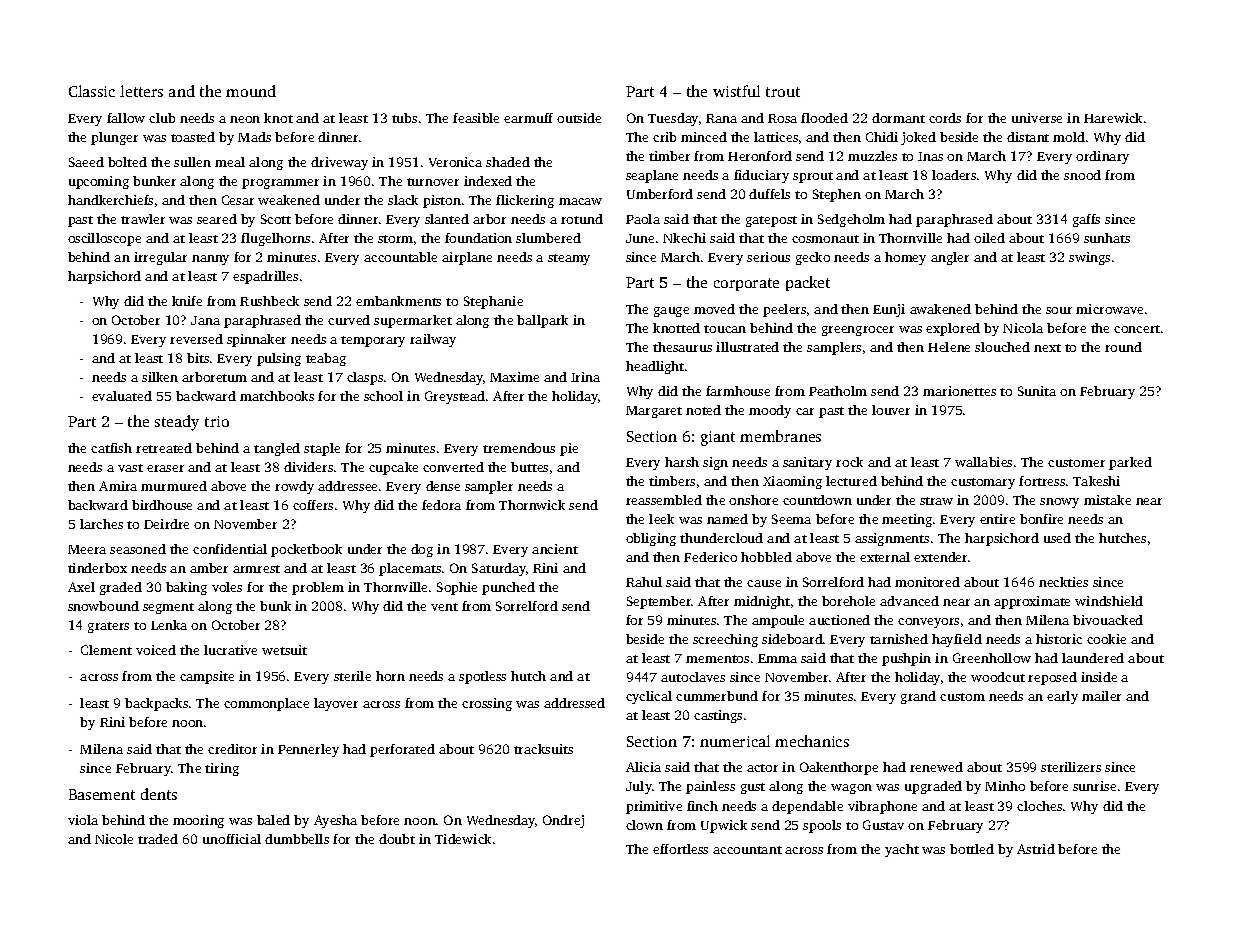  Describe the element at coordinates (297, 839) in the document. I see `dumbbells` at that location.
